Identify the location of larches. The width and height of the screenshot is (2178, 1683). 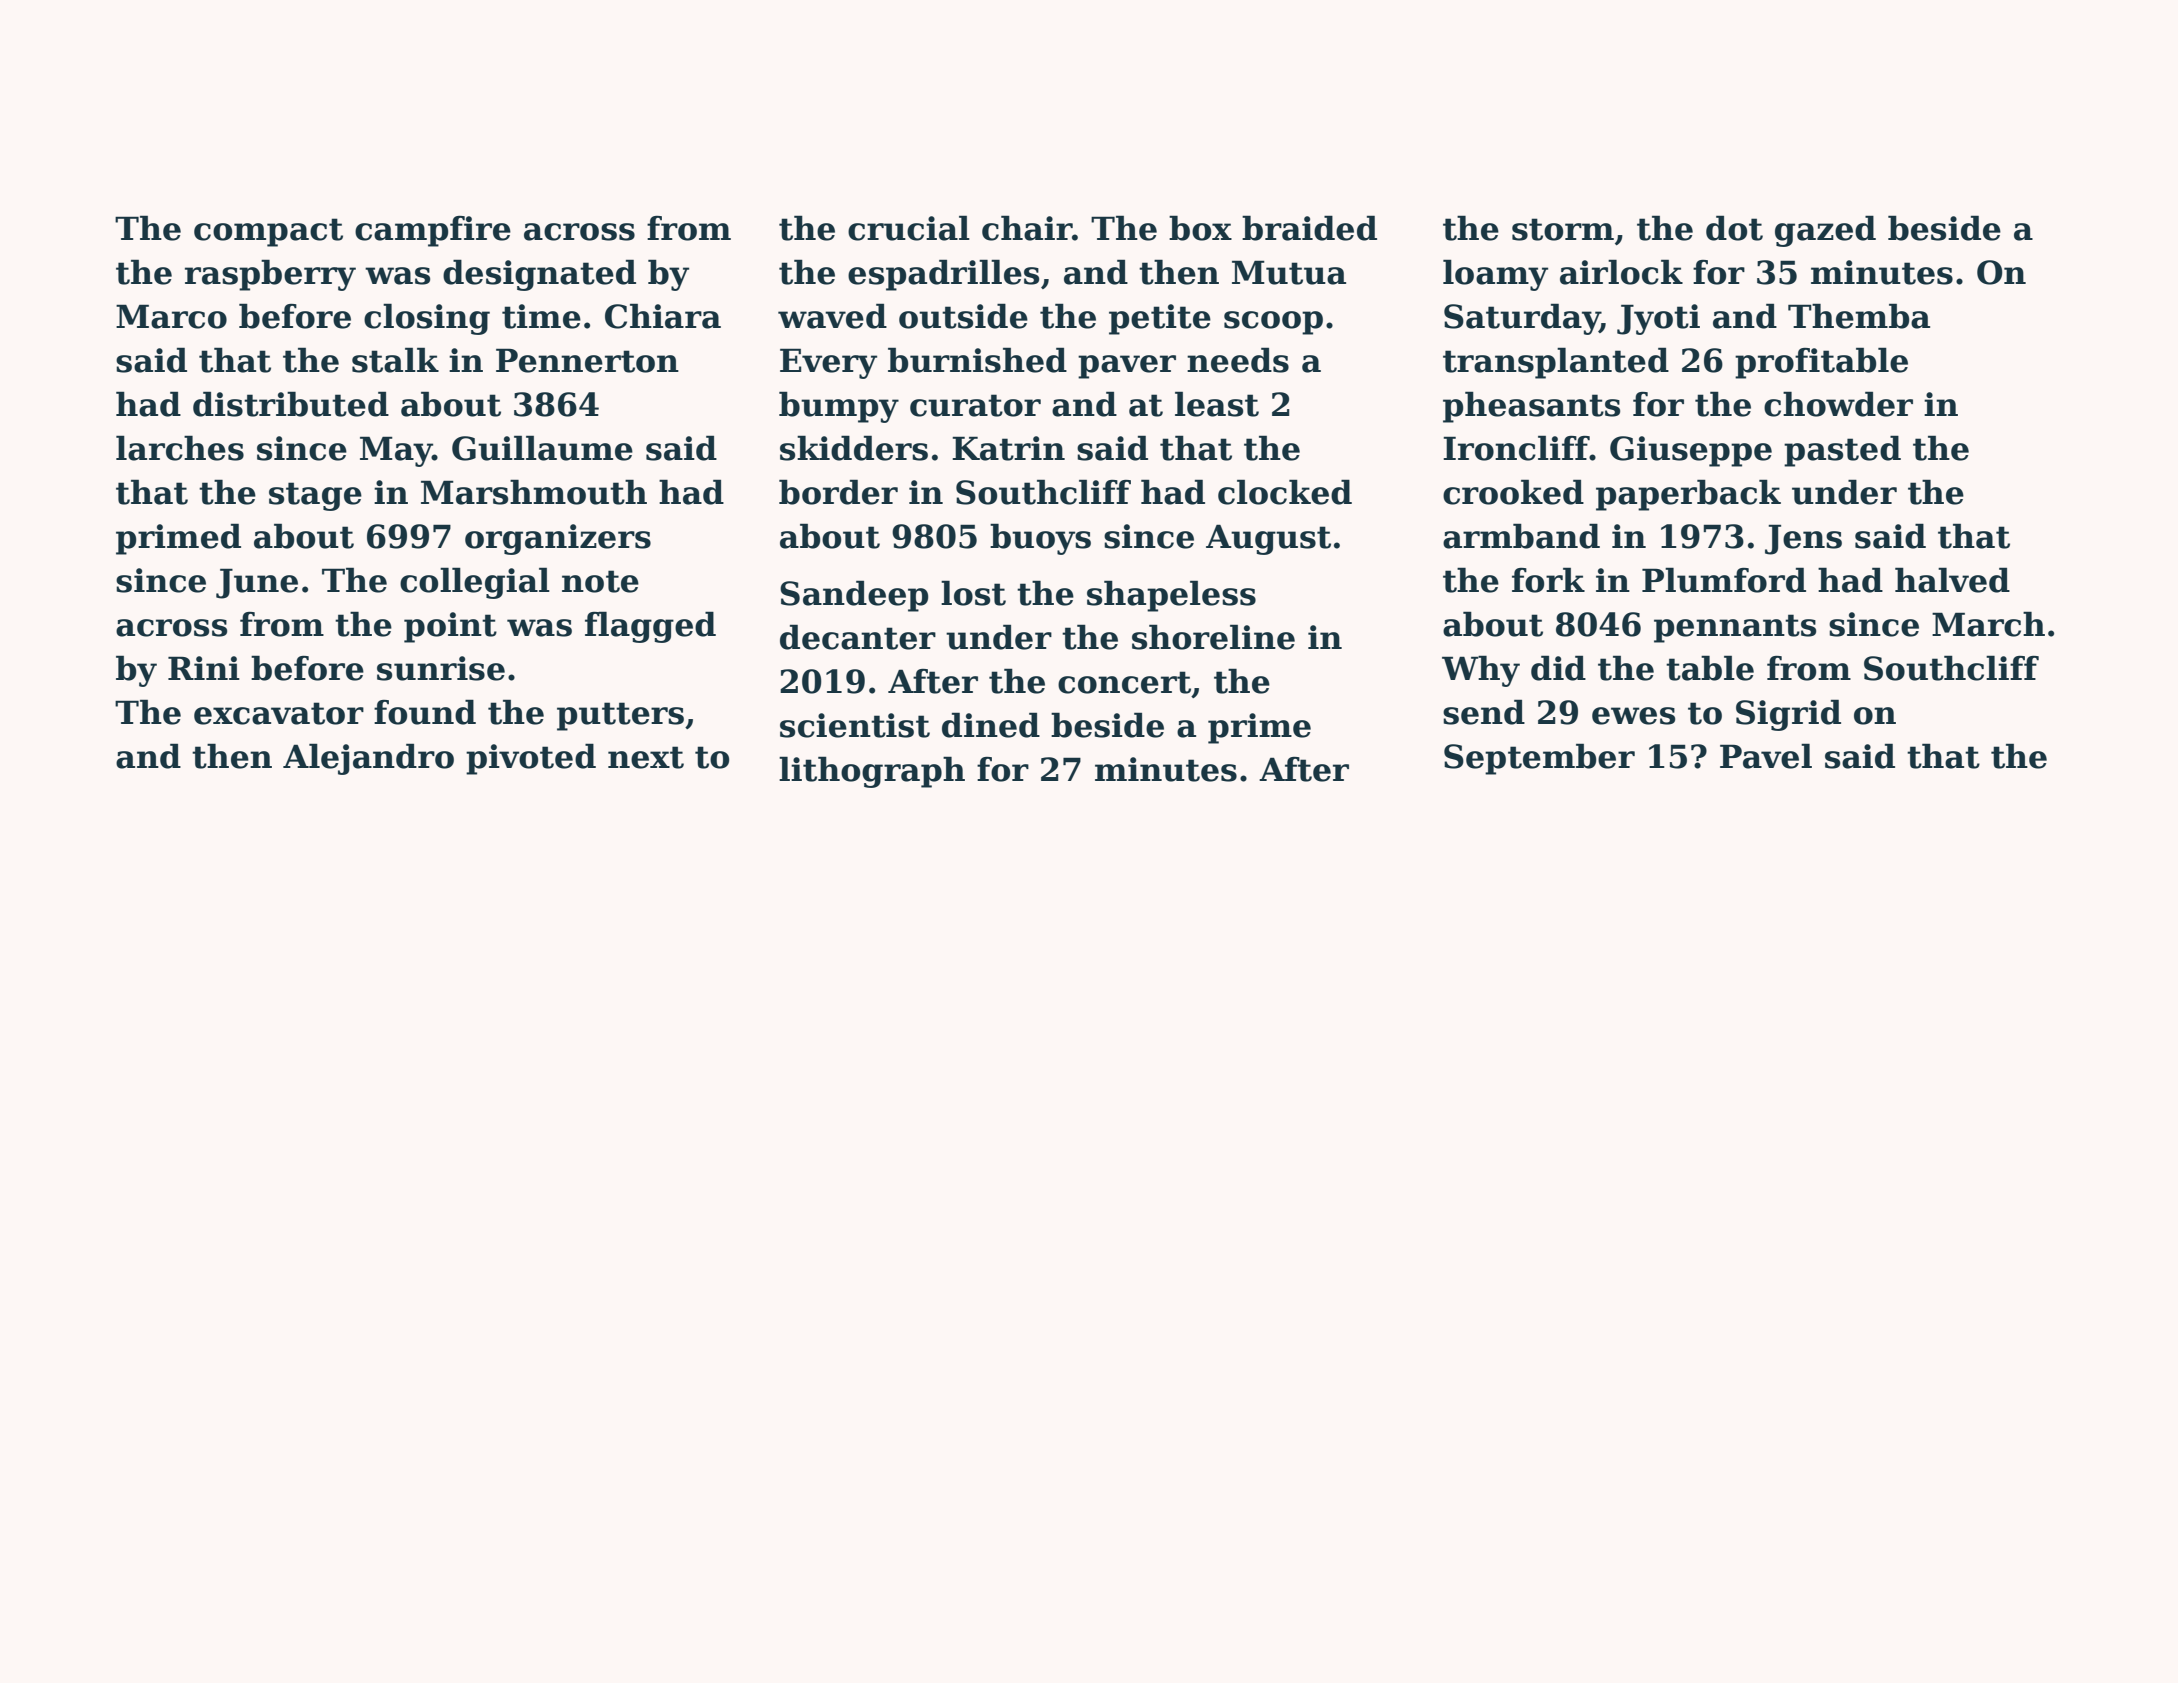
(180, 448).
